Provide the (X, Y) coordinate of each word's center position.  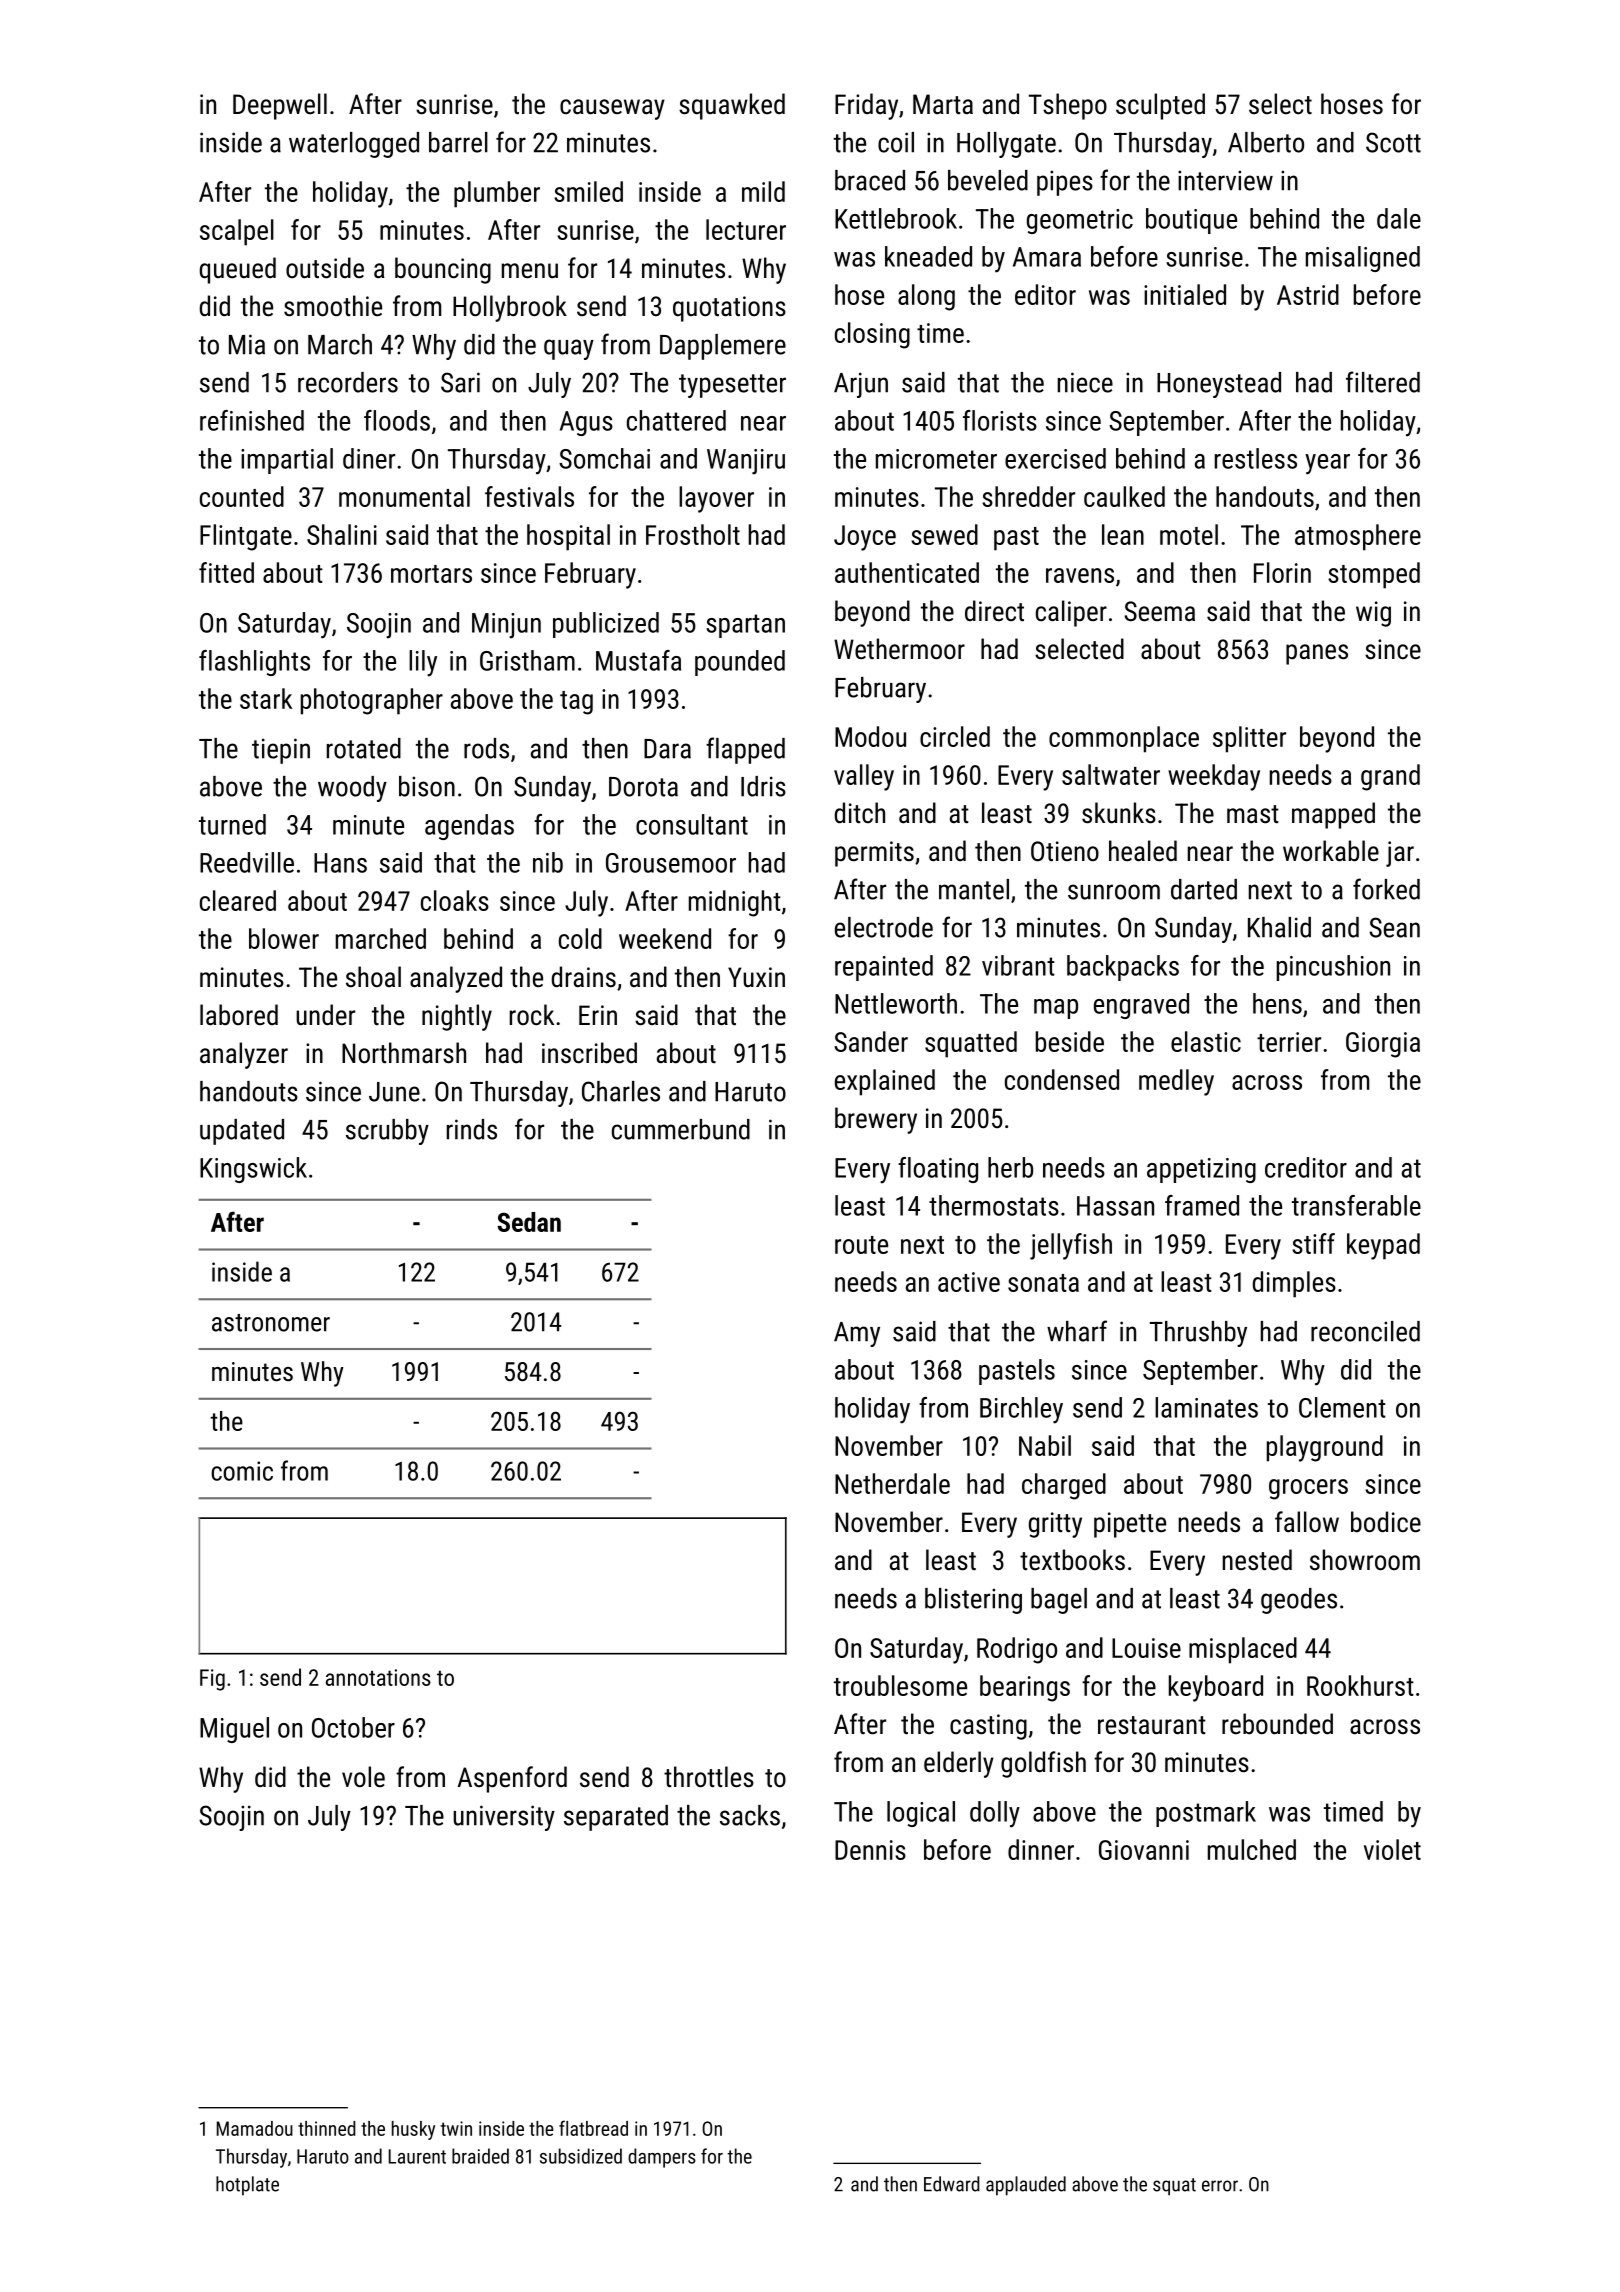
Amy (857, 1334)
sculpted (1160, 106)
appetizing (1201, 1170)
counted (242, 496)
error (1220, 2186)
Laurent (417, 2156)
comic (242, 1471)
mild (763, 191)
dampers (662, 2158)
